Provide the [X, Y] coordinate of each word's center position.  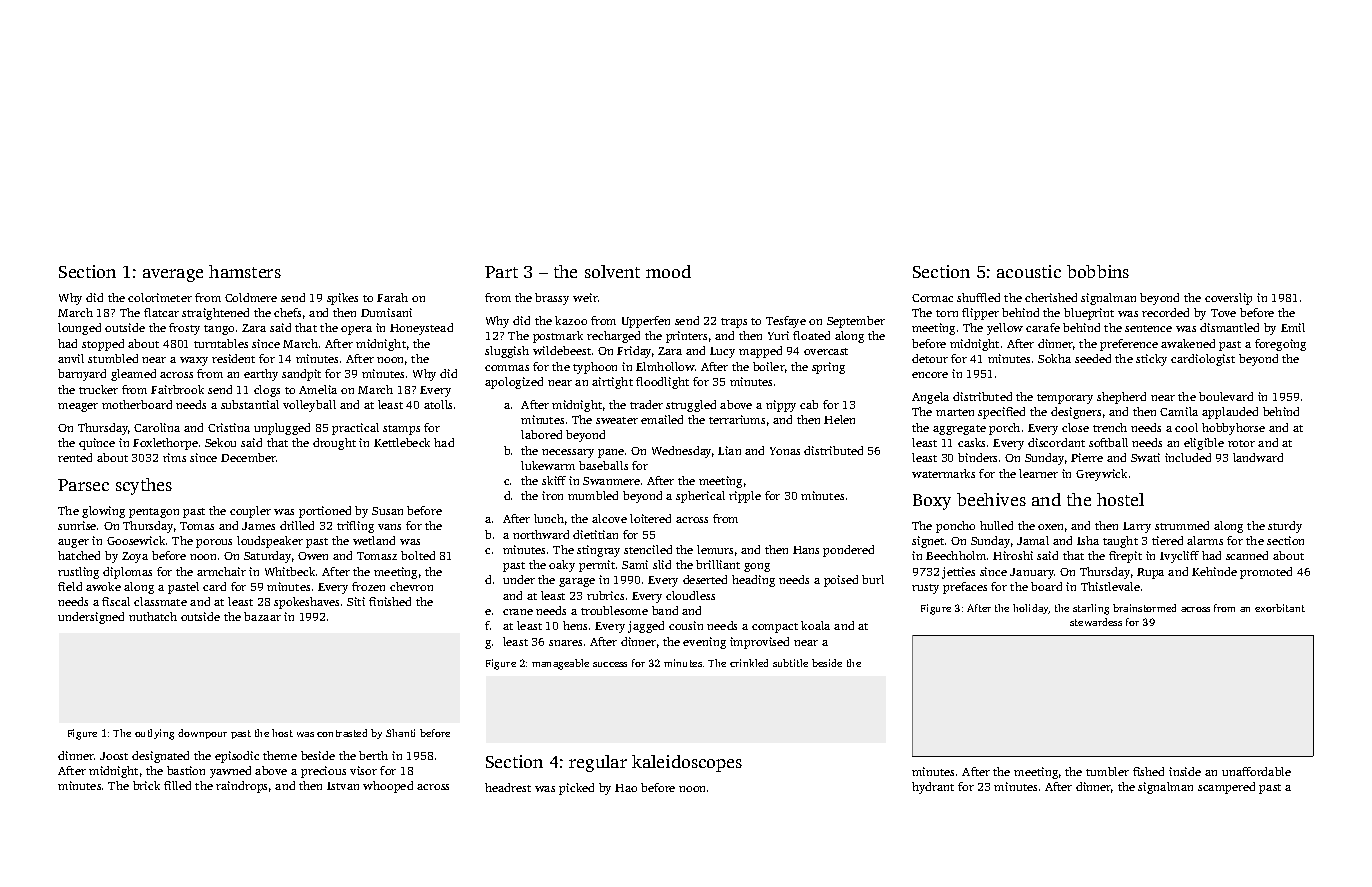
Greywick [1101, 475]
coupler [250, 512]
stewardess [1096, 622]
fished [1148, 771]
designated [160, 757]
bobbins [1098, 271]
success [610, 664]
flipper [980, 314]
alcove [609, 518]
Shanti [400, 733]
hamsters [245, 271]
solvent [612, 271]
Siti [356, 601]
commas [507, 368]
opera [356, 330]
